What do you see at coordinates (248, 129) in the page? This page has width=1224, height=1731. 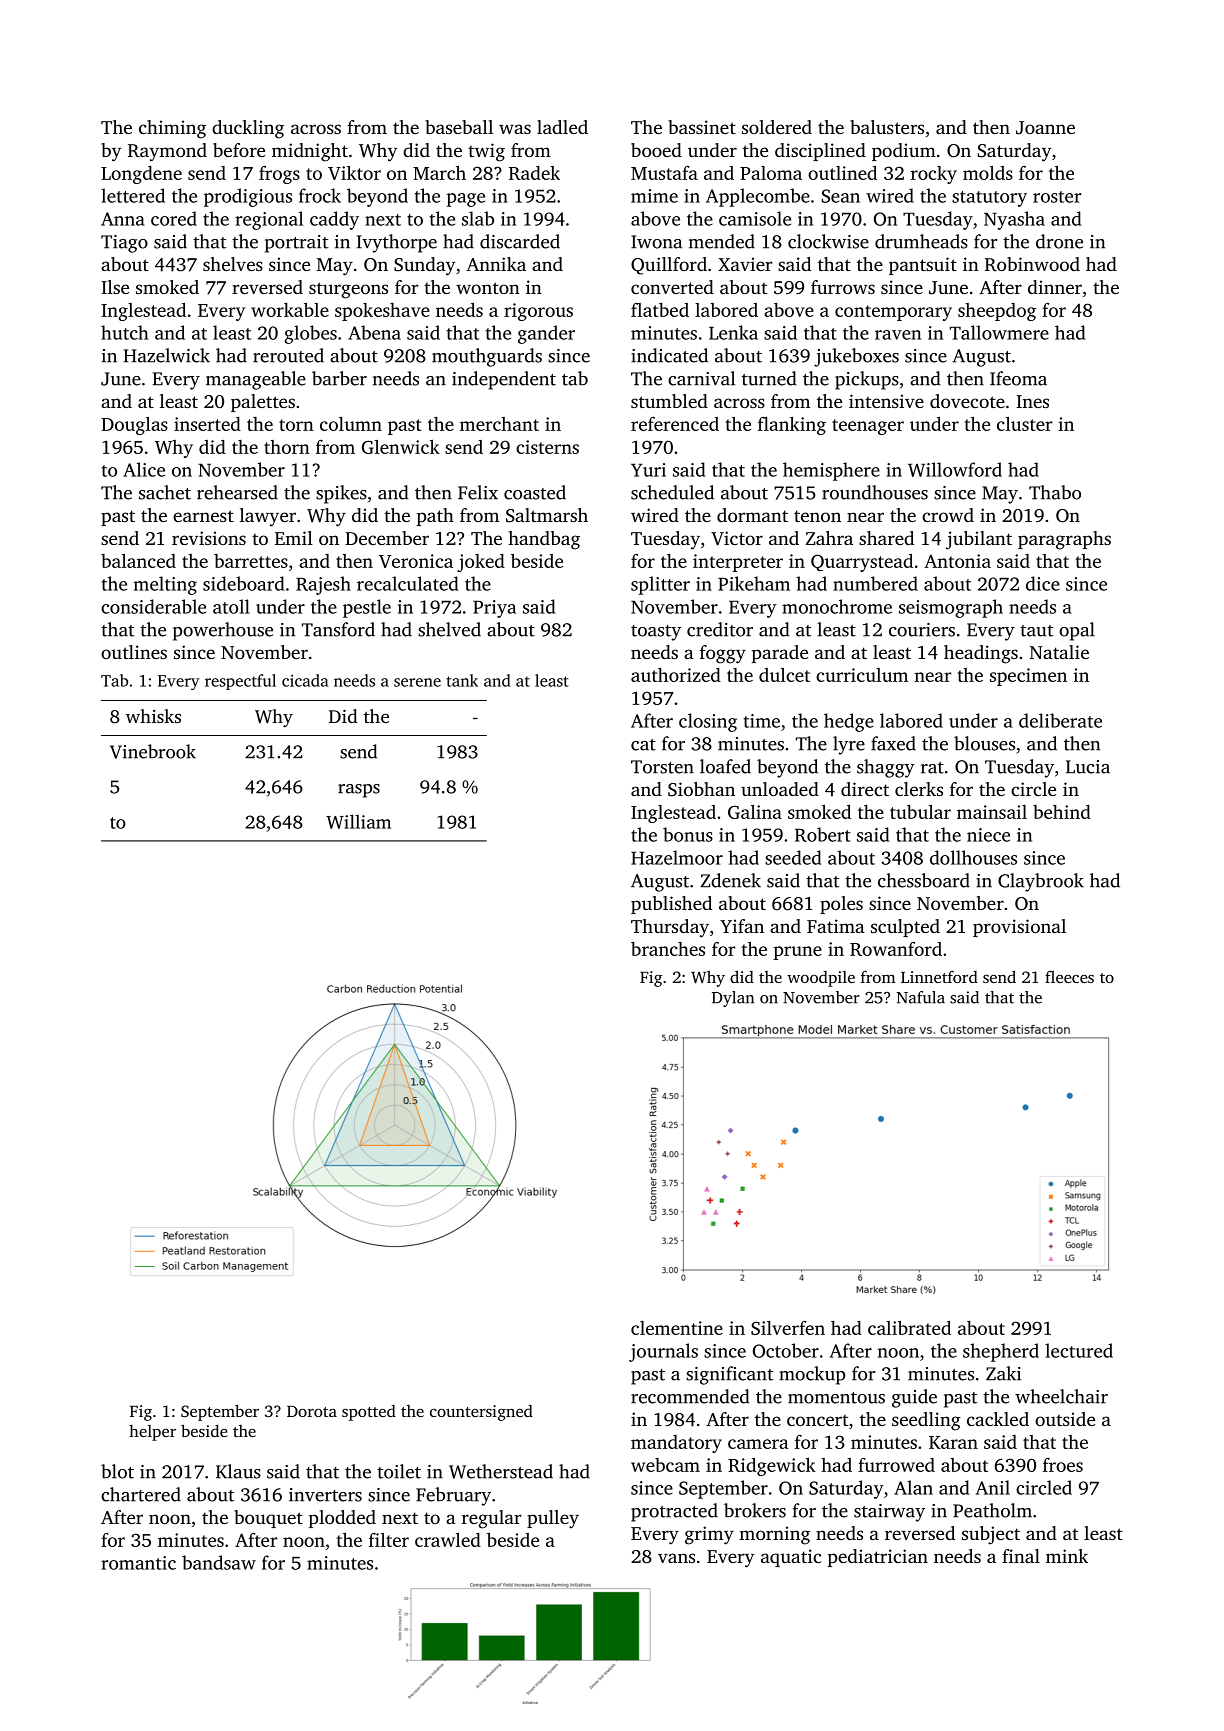 I see `duckling` at bounding box center [248, 129].
